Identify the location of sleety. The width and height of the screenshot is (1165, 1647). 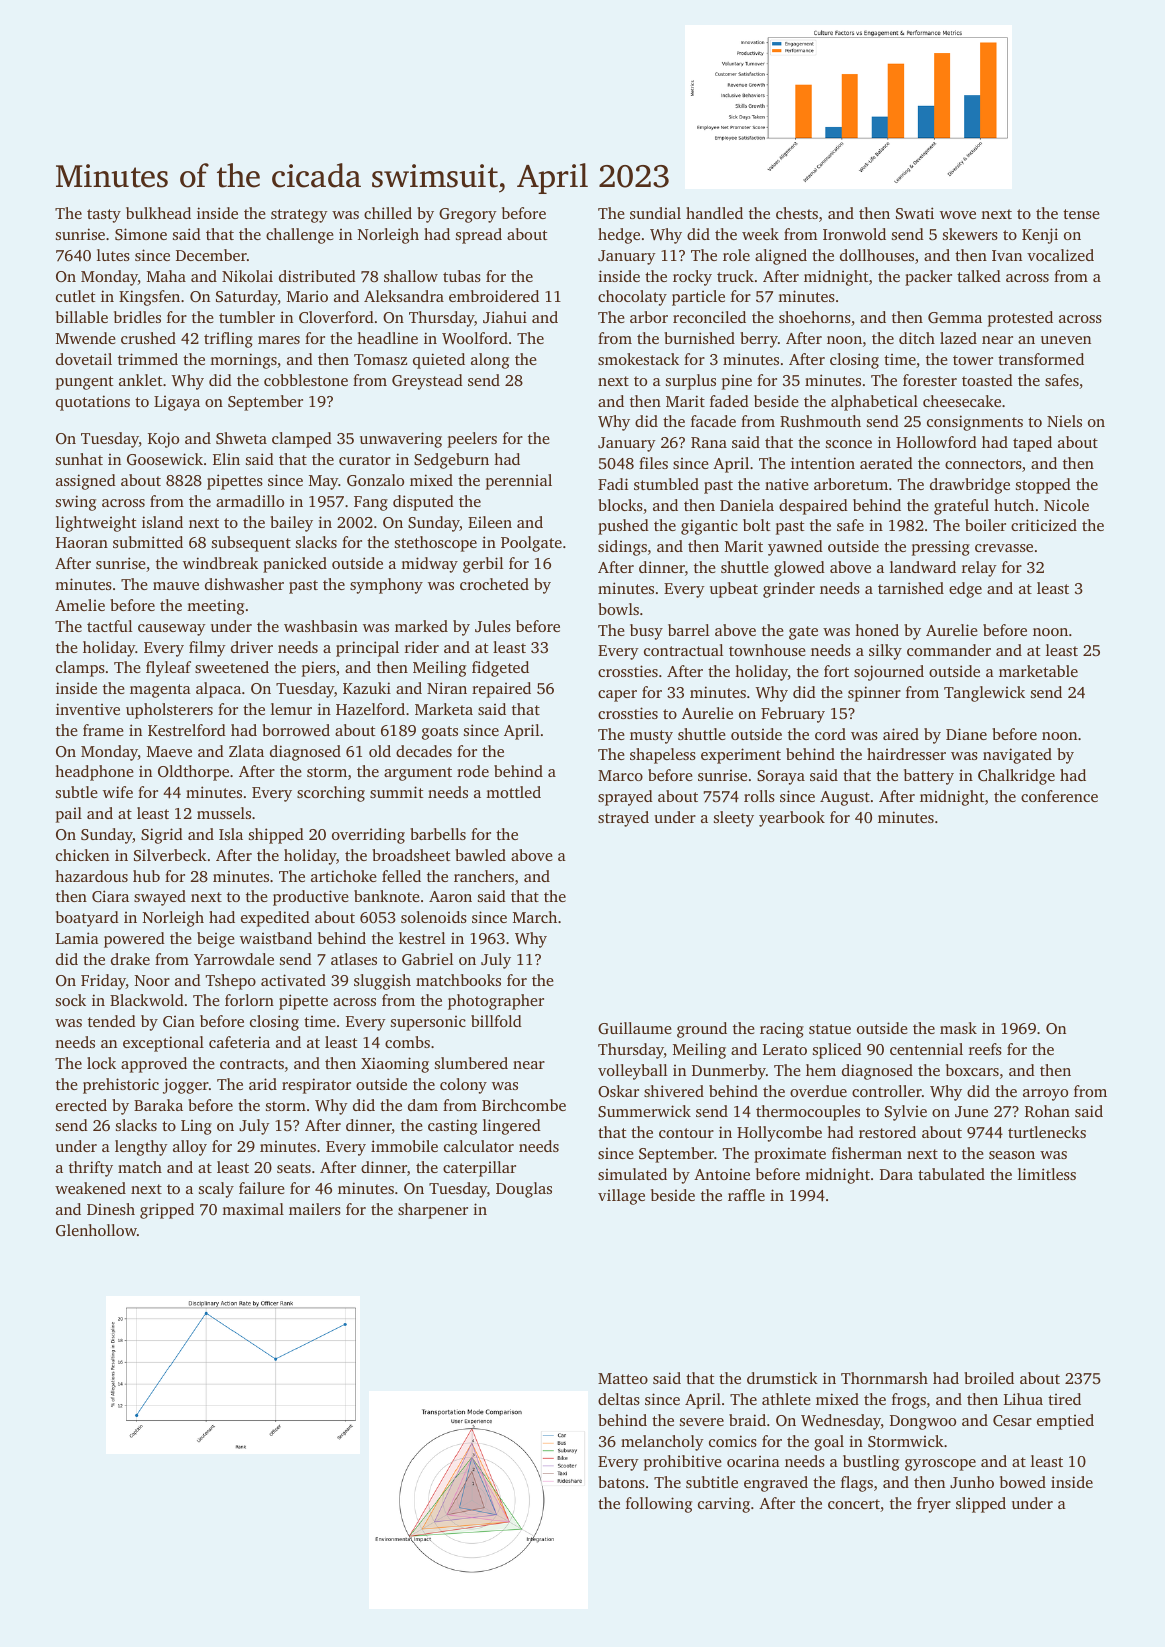
(734, 819).
